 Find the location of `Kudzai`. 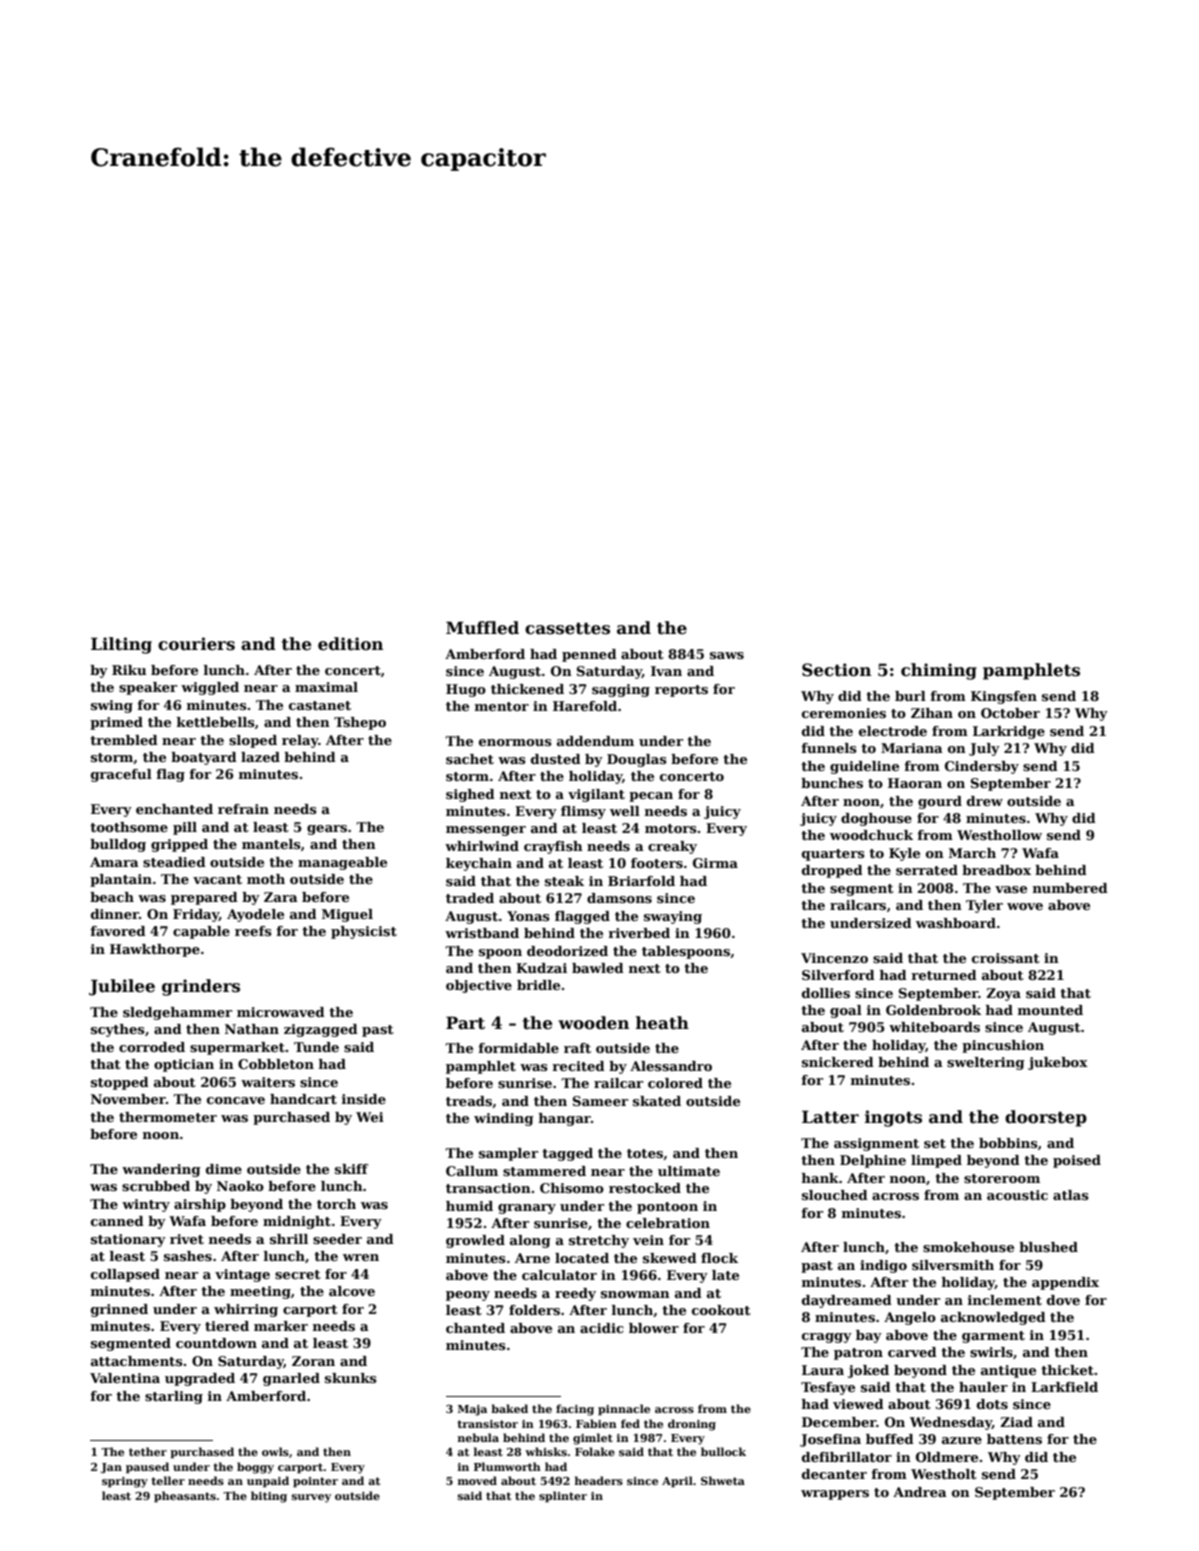

Kudzai is located at coordinates (541, 968).
